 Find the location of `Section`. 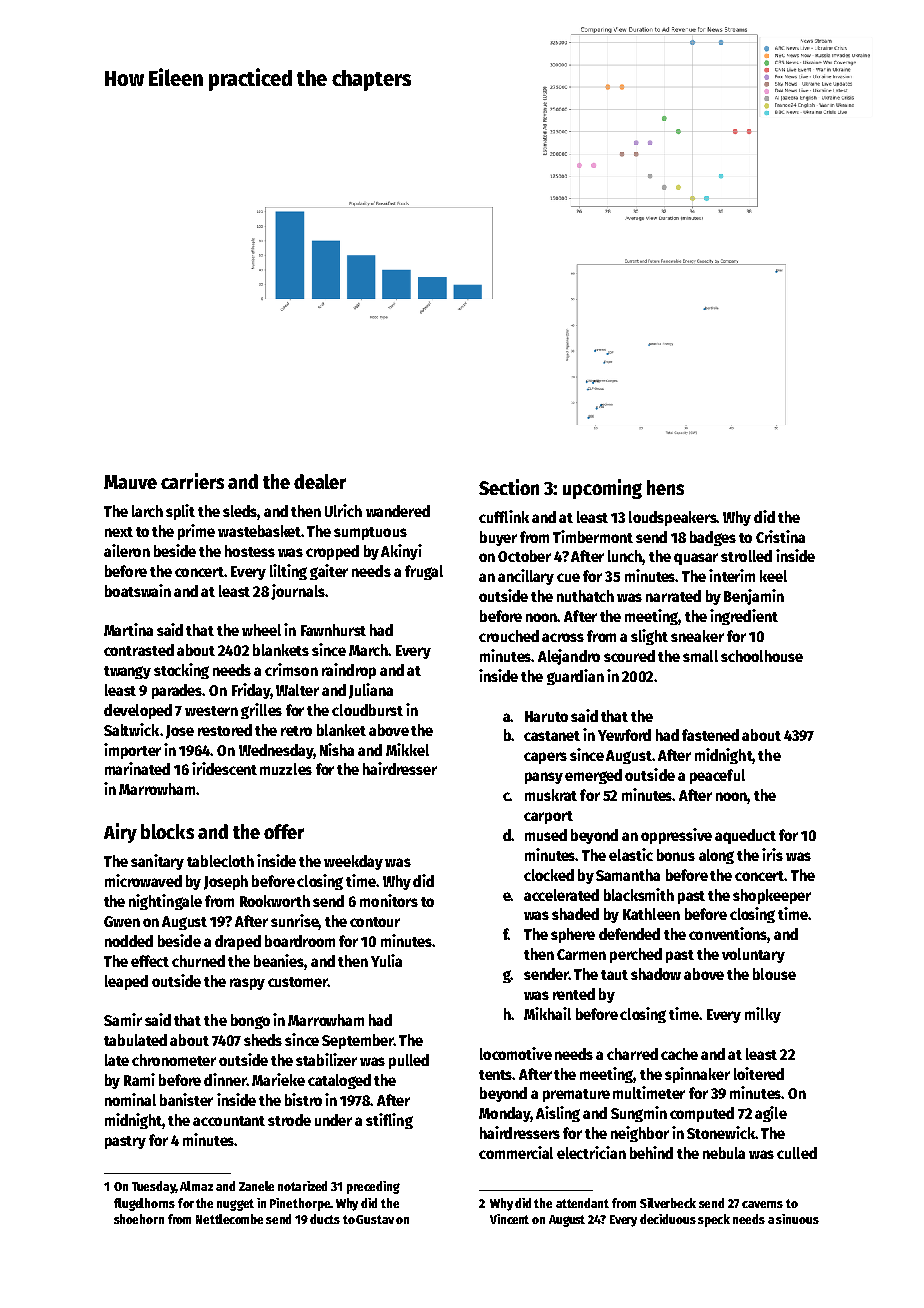

Section is located at coordinates (509, 487).
